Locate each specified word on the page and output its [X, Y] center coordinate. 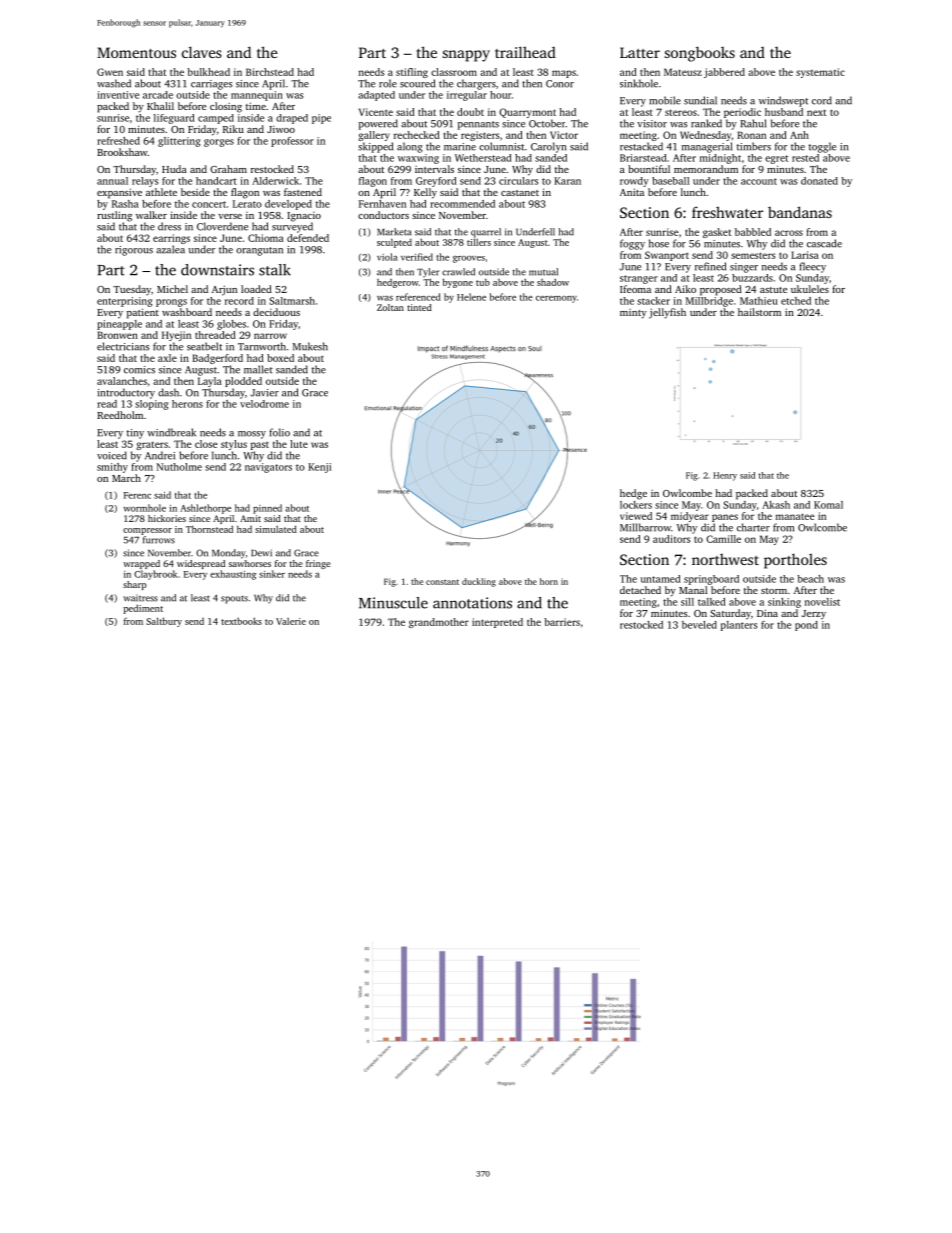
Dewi [261, 553]
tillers [479, 242]
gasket [717, 233]
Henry [725, 476]
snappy [466, 56]
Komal [828, 505]
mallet [258, 369]
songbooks [700, 54]
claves [202, 52]
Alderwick [275, 181]
